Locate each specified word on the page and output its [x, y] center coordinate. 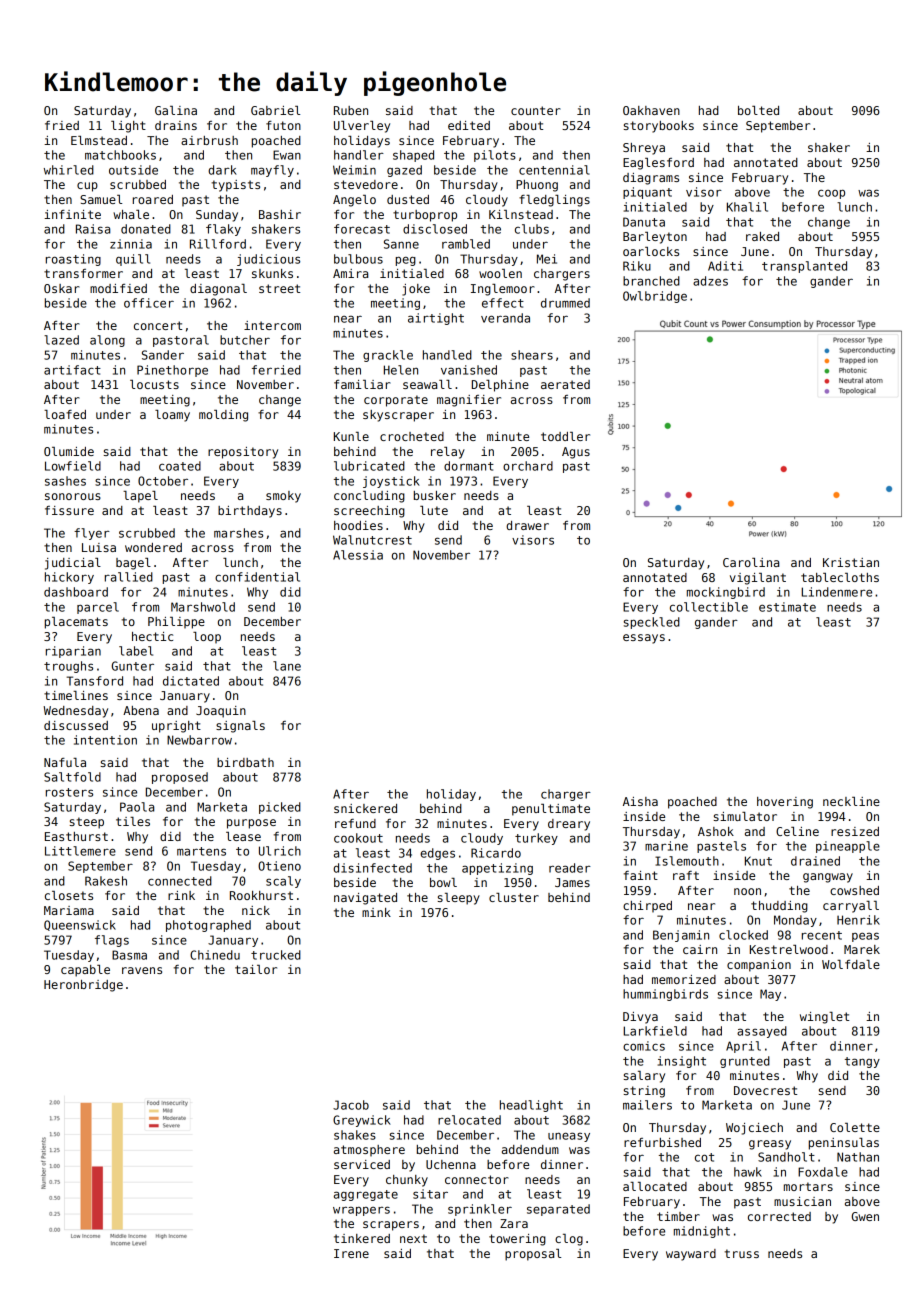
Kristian [851, 562]
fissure [69, 510]
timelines [76, 695]
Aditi [725, 266]
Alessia [358, 555]
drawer [527, 525]
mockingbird [726, 593]
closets [69, 895]
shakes [355, 1135]
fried [62, 125]
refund [355, 823]
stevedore [366, 184]
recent [822, 935]
